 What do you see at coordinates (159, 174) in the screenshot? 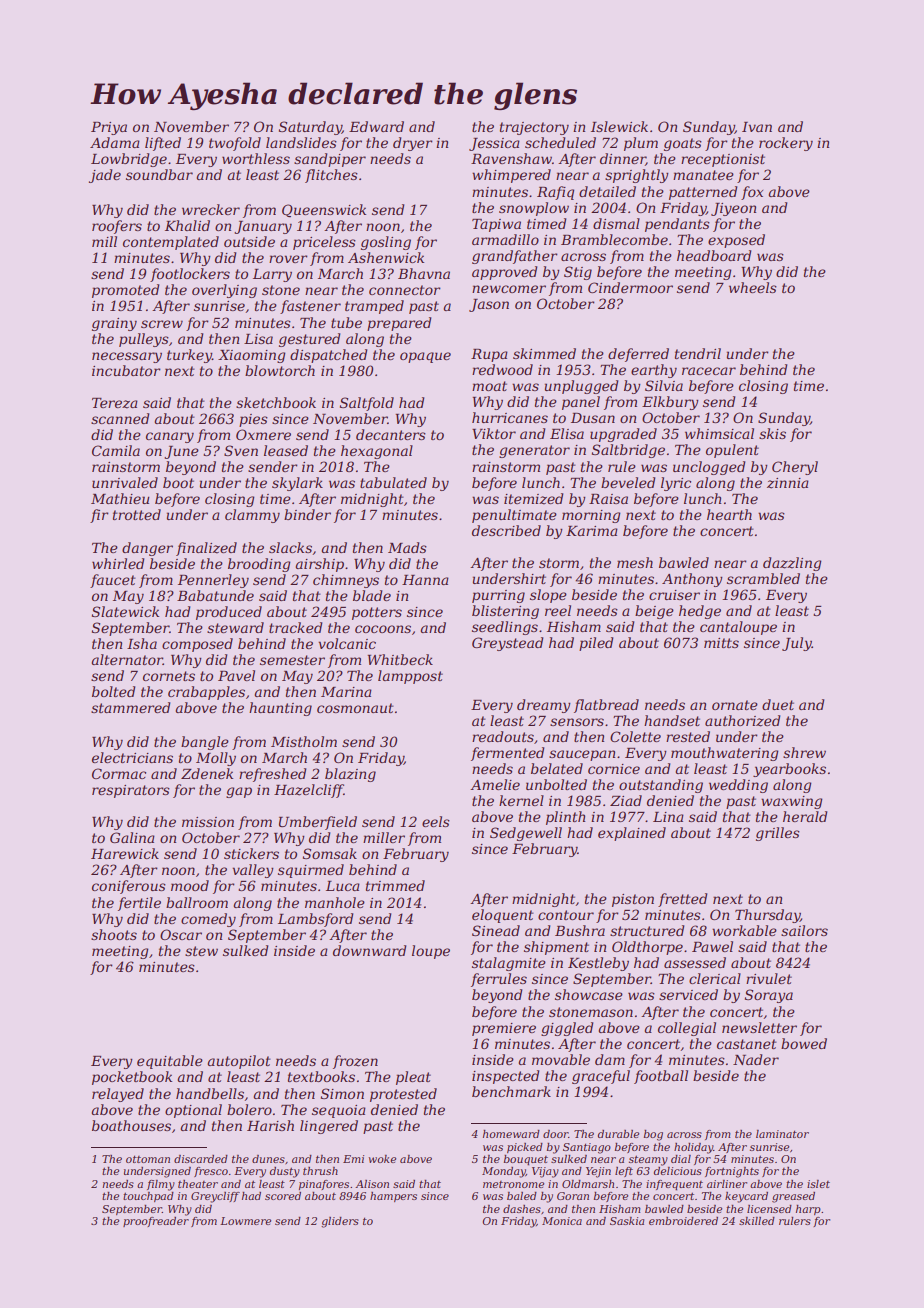
I see `soundbar` at bounding box center [159, 174].
